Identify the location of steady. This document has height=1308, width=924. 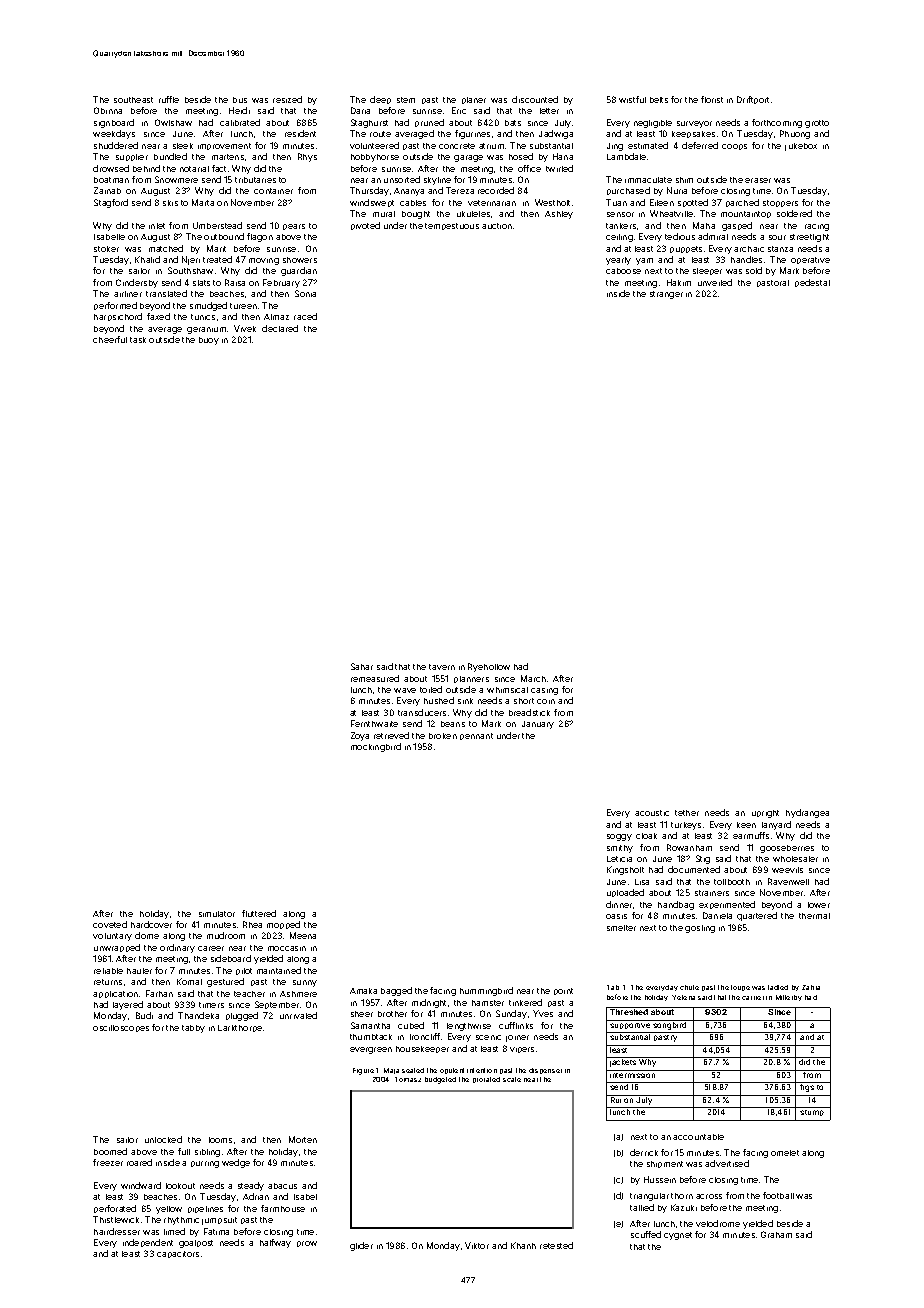
(251, 1186).
